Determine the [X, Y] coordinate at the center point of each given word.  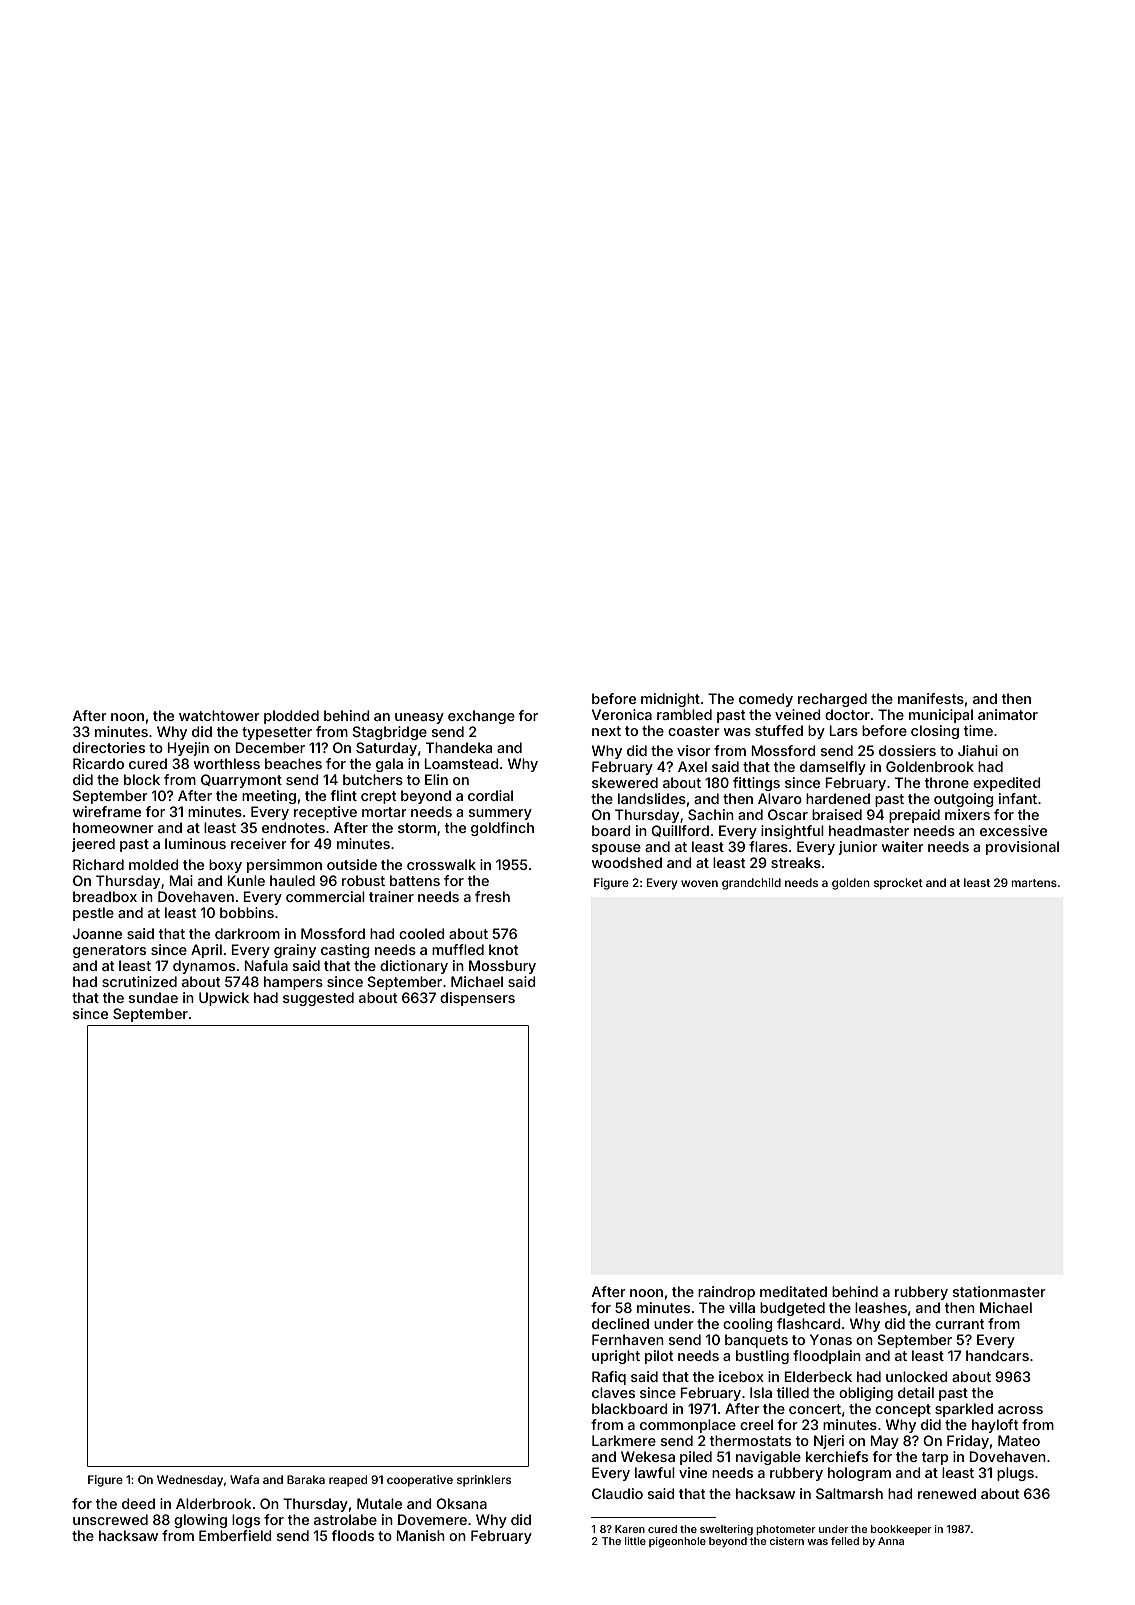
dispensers [477, 999]
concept [903, 1410]
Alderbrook [214, 1503]
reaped [348, 1481]
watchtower [219, 715]
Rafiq [609, 1378]
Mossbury [502, 967]
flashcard [808, 1323]
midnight [670, 700]
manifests [931, 698]
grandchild [751, 884]
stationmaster [999, 1291]
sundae [153, 997]
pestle [93, 914]
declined [620, 1323]
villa [742, 1307]
